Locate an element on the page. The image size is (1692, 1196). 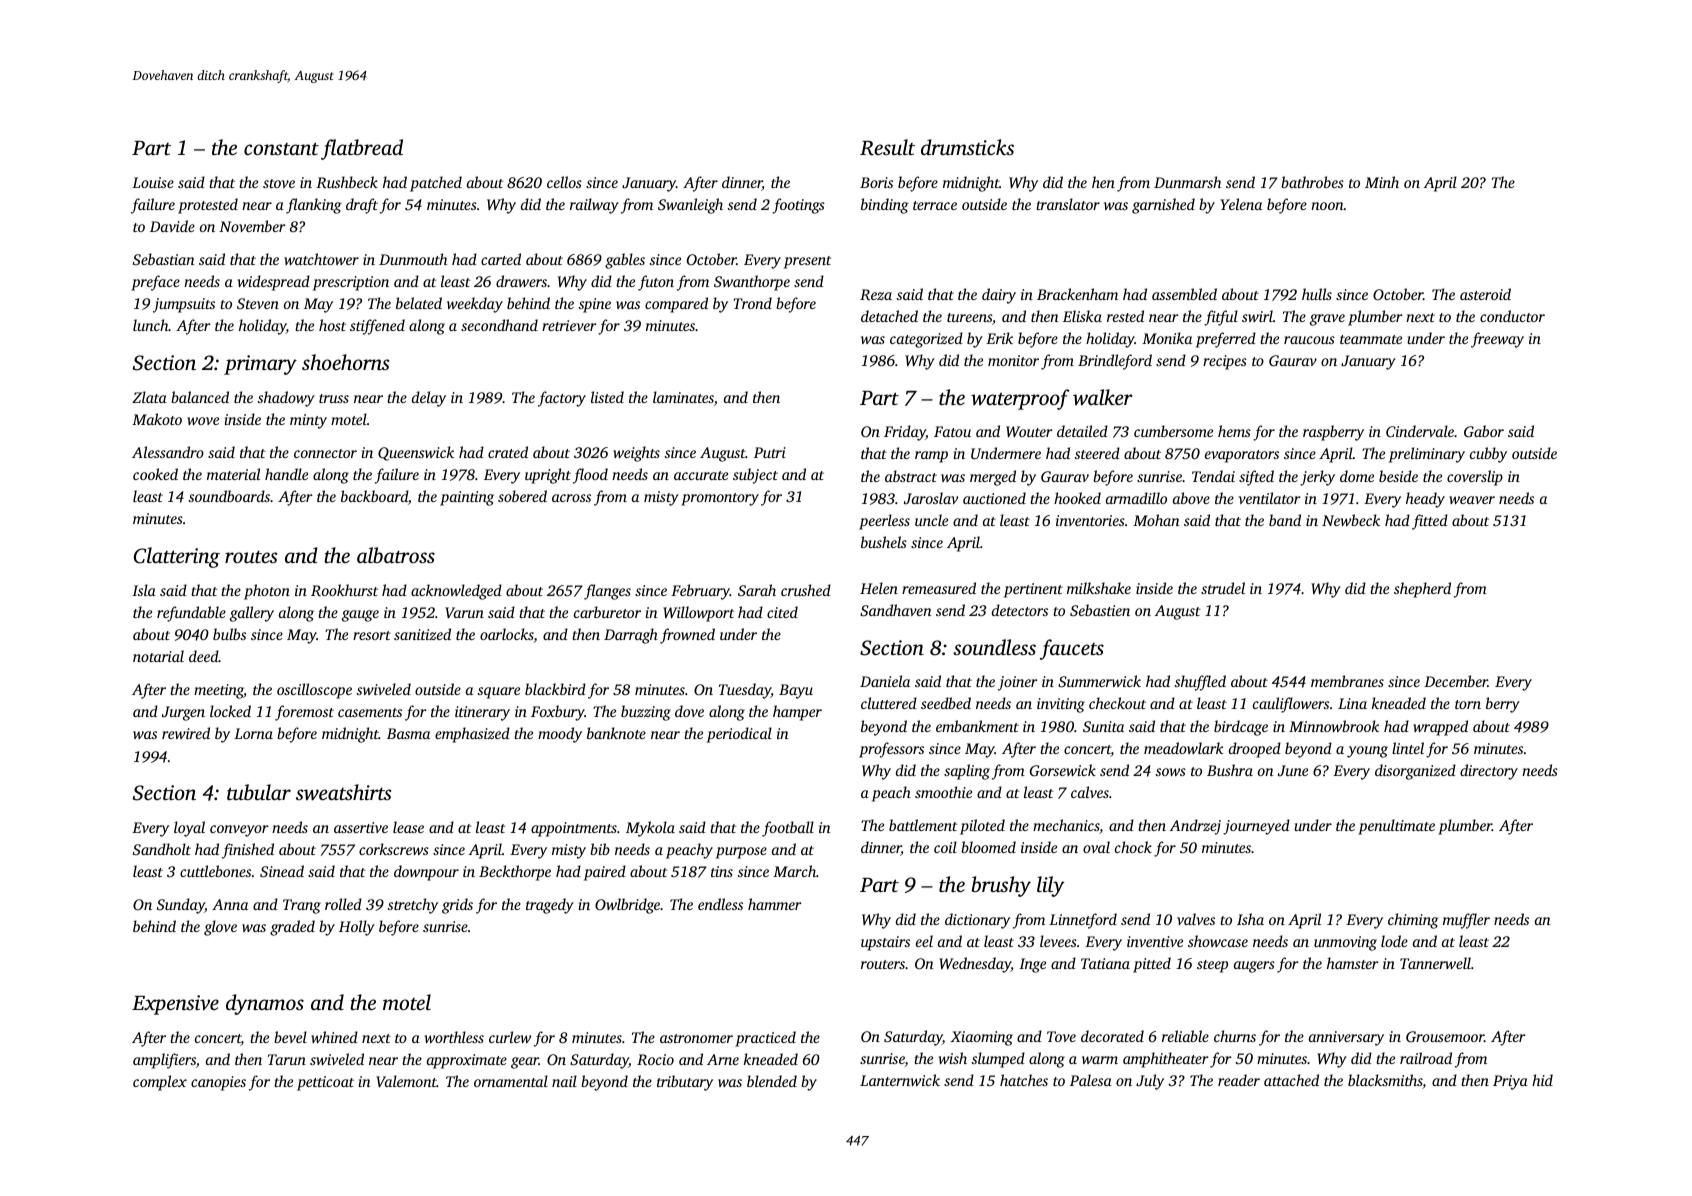
Dunmouth is located at coordinates (413, 259).
